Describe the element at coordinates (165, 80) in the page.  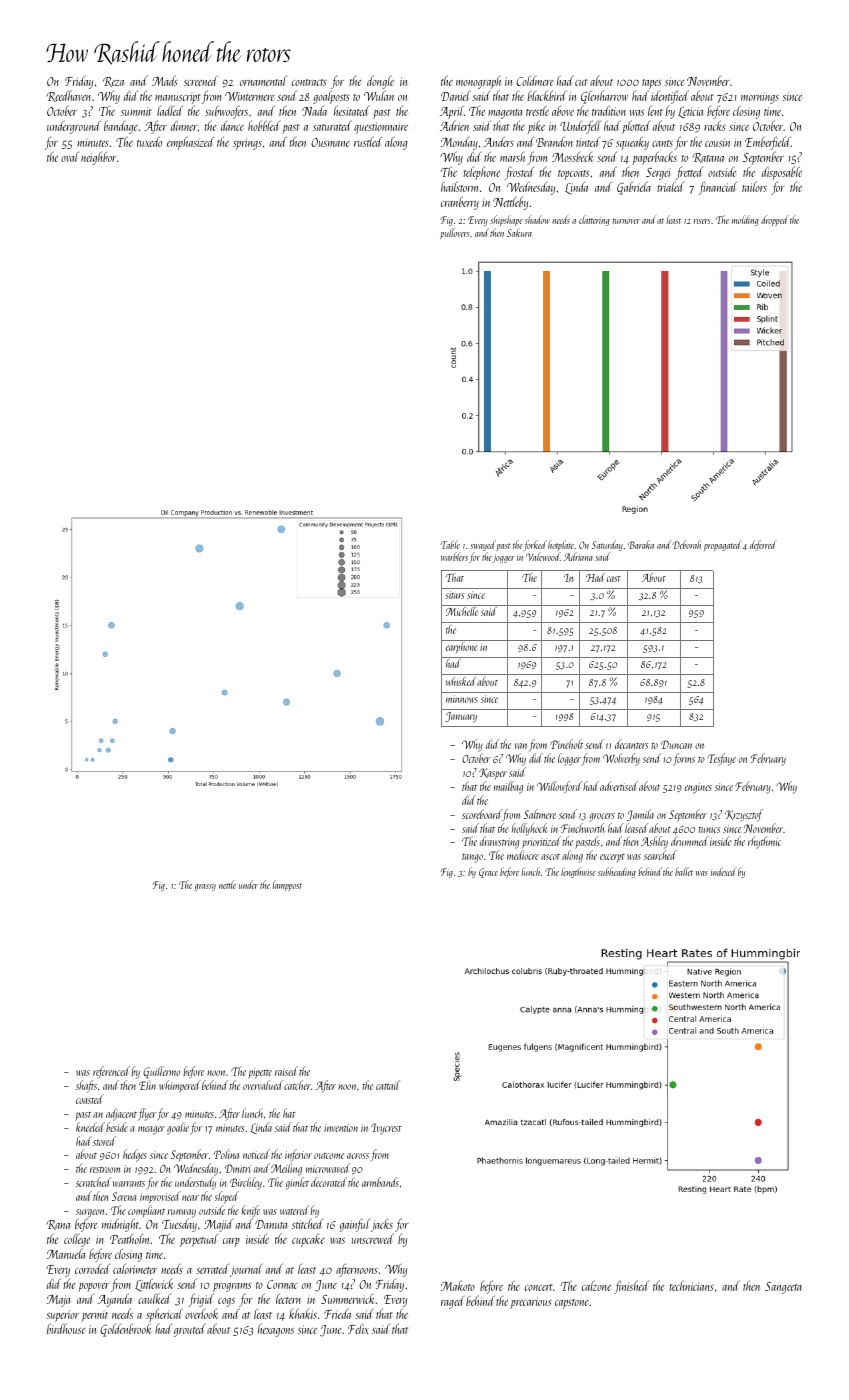
I see `Mads` at that location.
